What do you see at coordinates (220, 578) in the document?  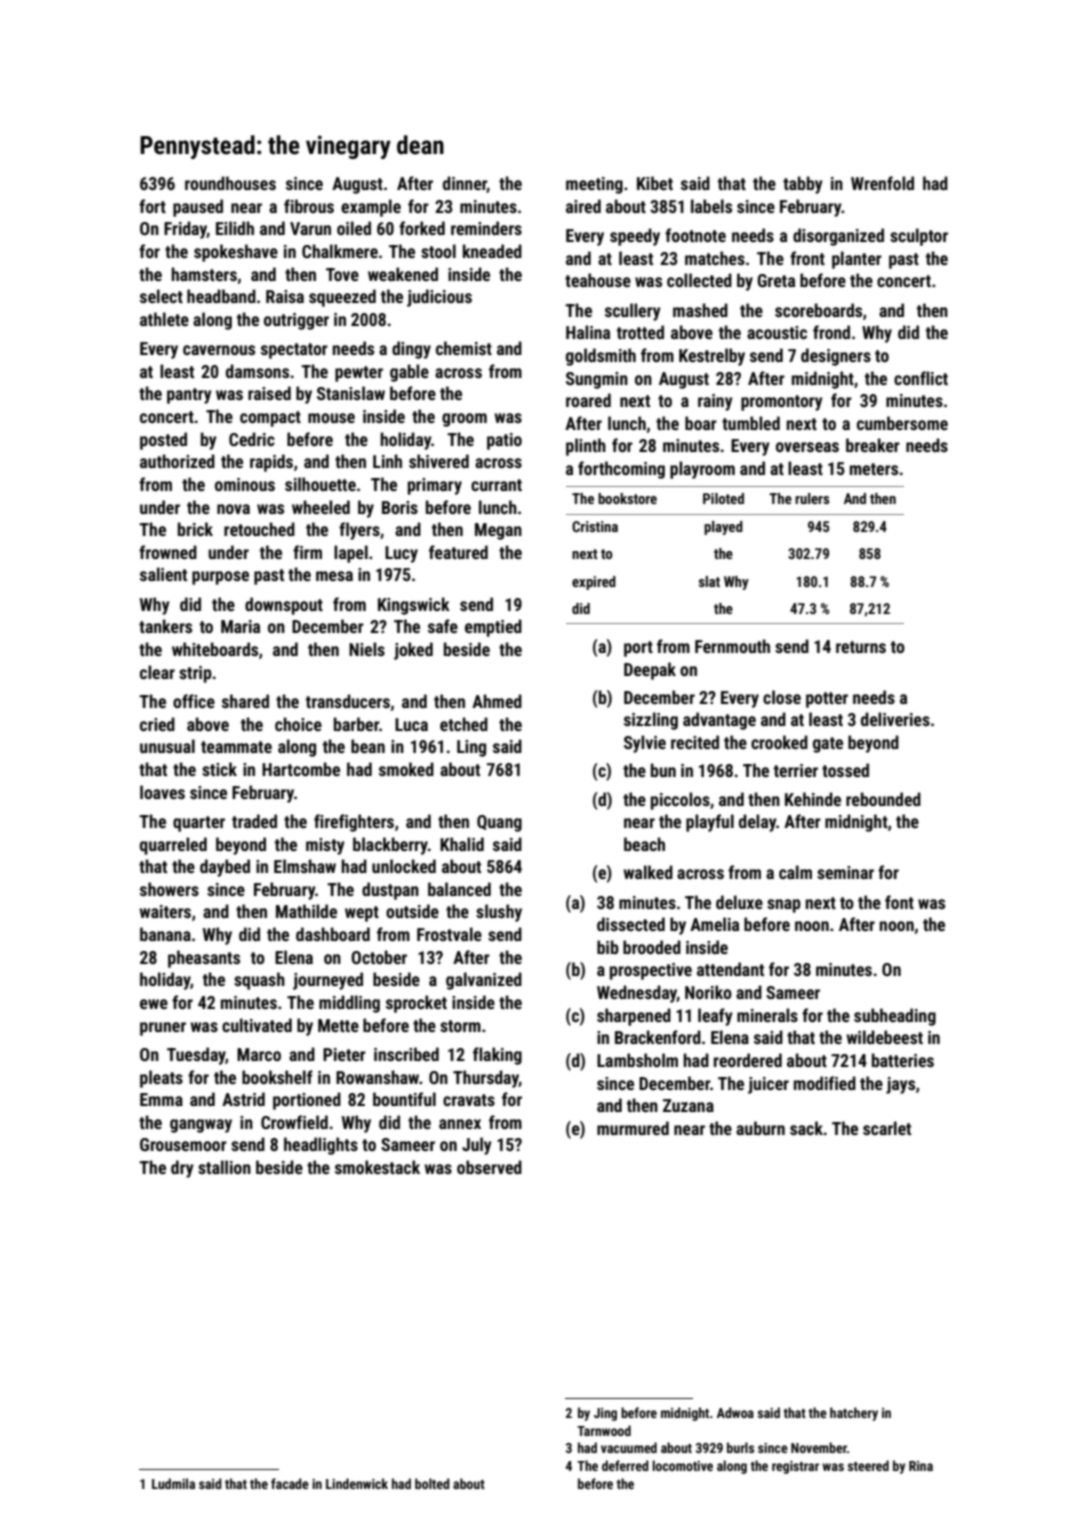 I see `purpose` at bounding box center [220, 578].
